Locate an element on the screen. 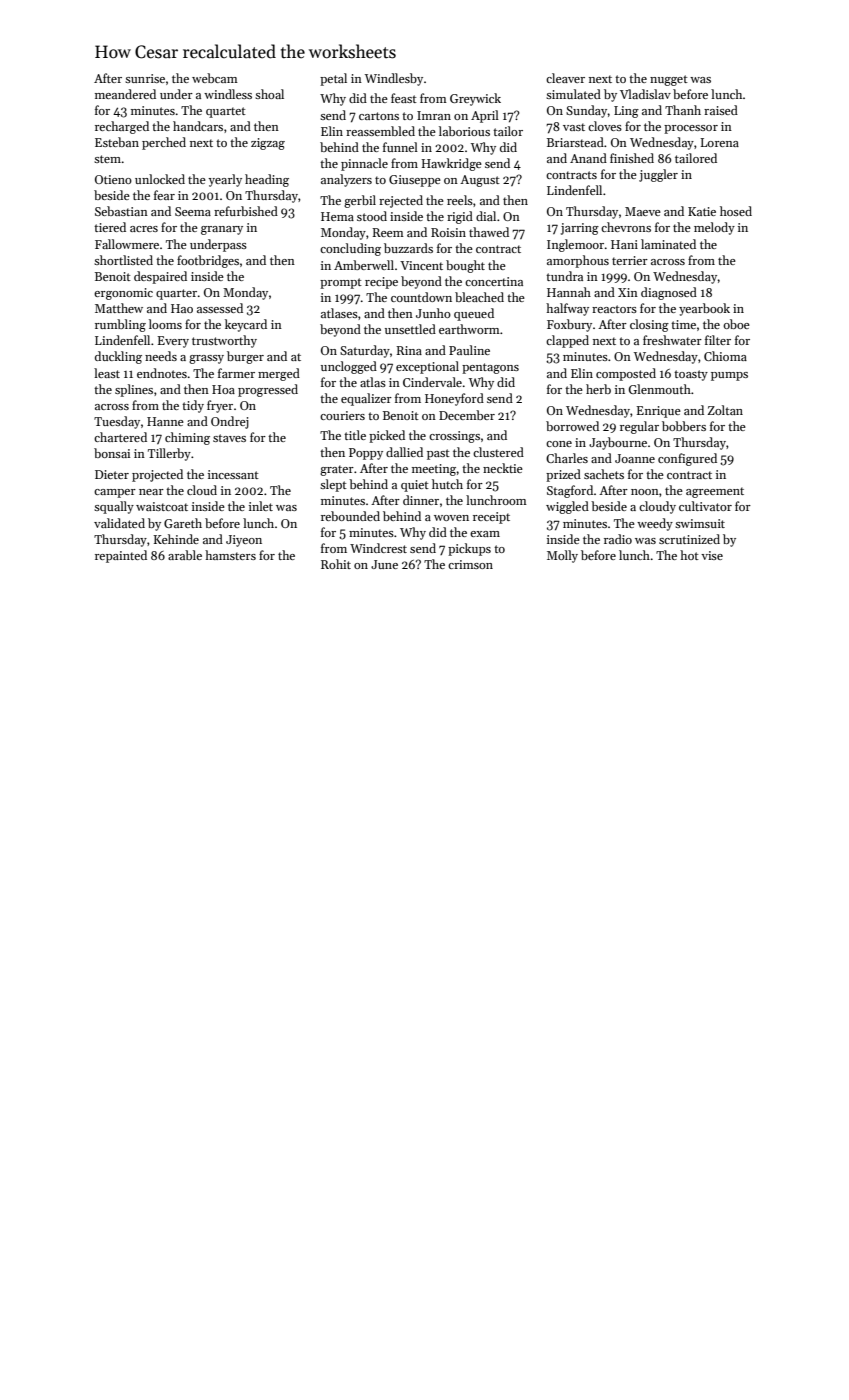 This screenshot has height=1400, width=849. cone is located at coordinates (559, 444).
